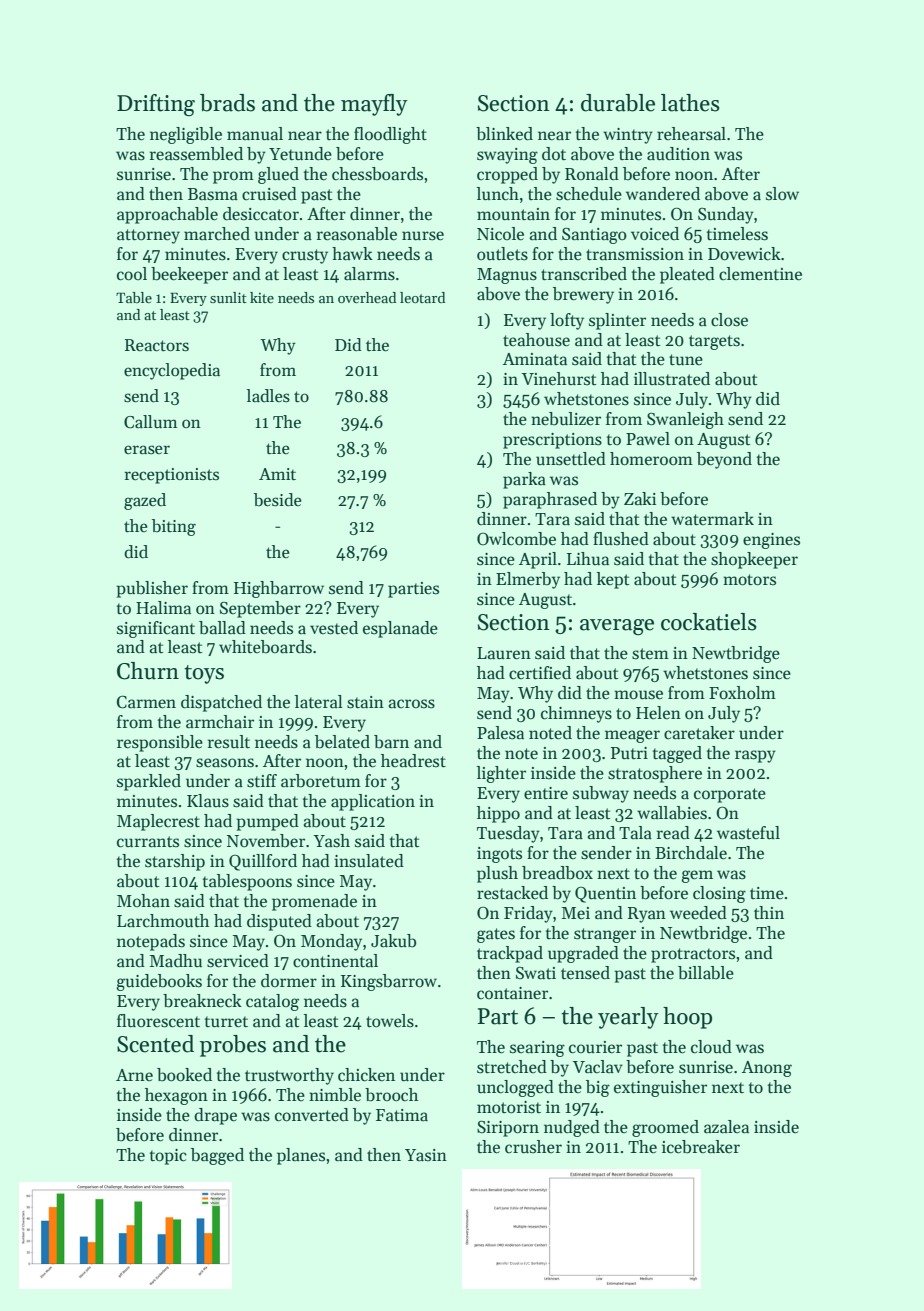  What do you see at coordinates (497, 874) in the page?
I see `plush` at bounding box center [497, 874].
